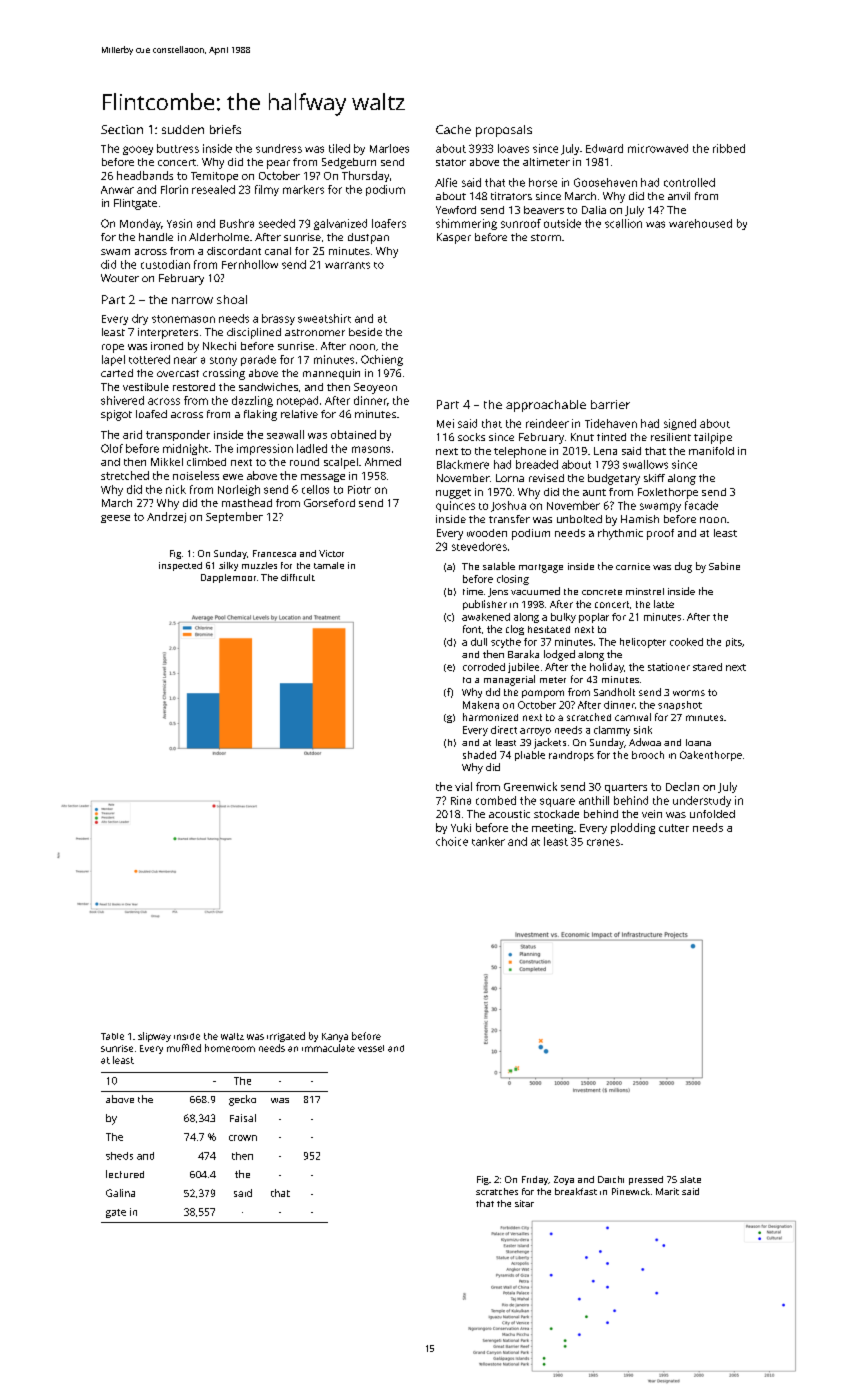  What do you see at coordinates (254, 333) in the screenshot?
I see `disciplined` at bounding box center [254, 333].
